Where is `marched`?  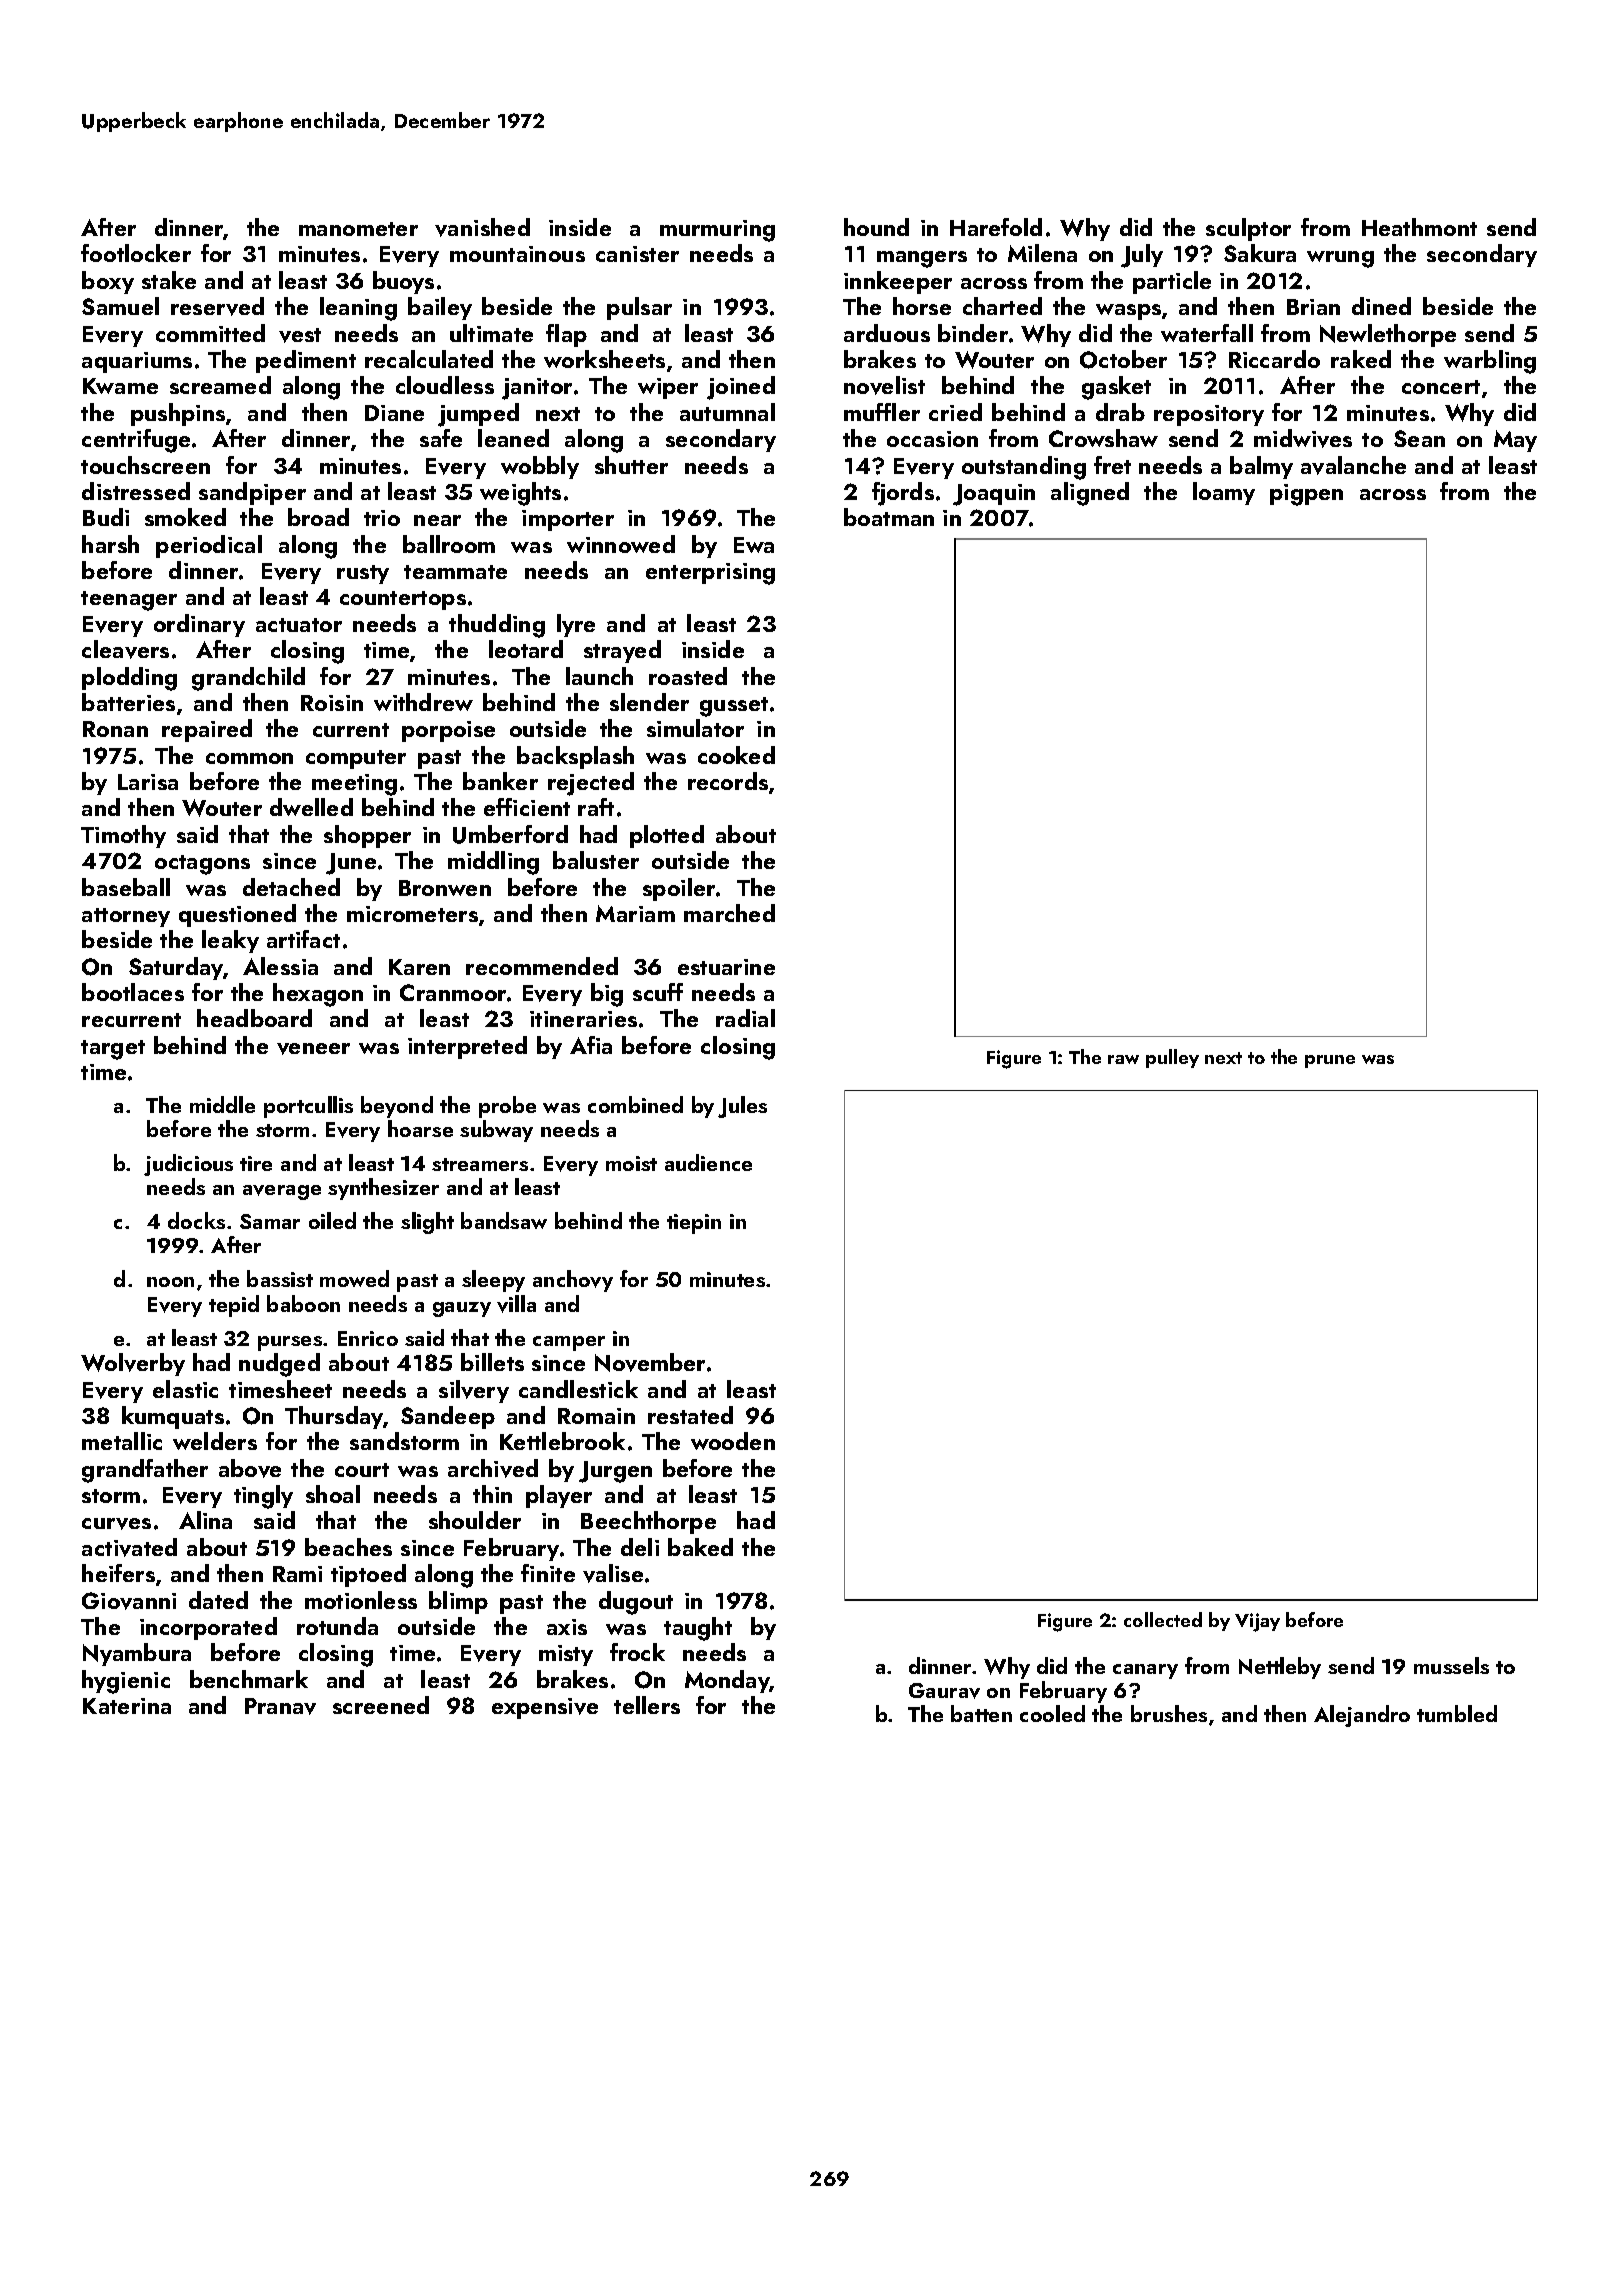 marched is located at coordinates (729, 913).
